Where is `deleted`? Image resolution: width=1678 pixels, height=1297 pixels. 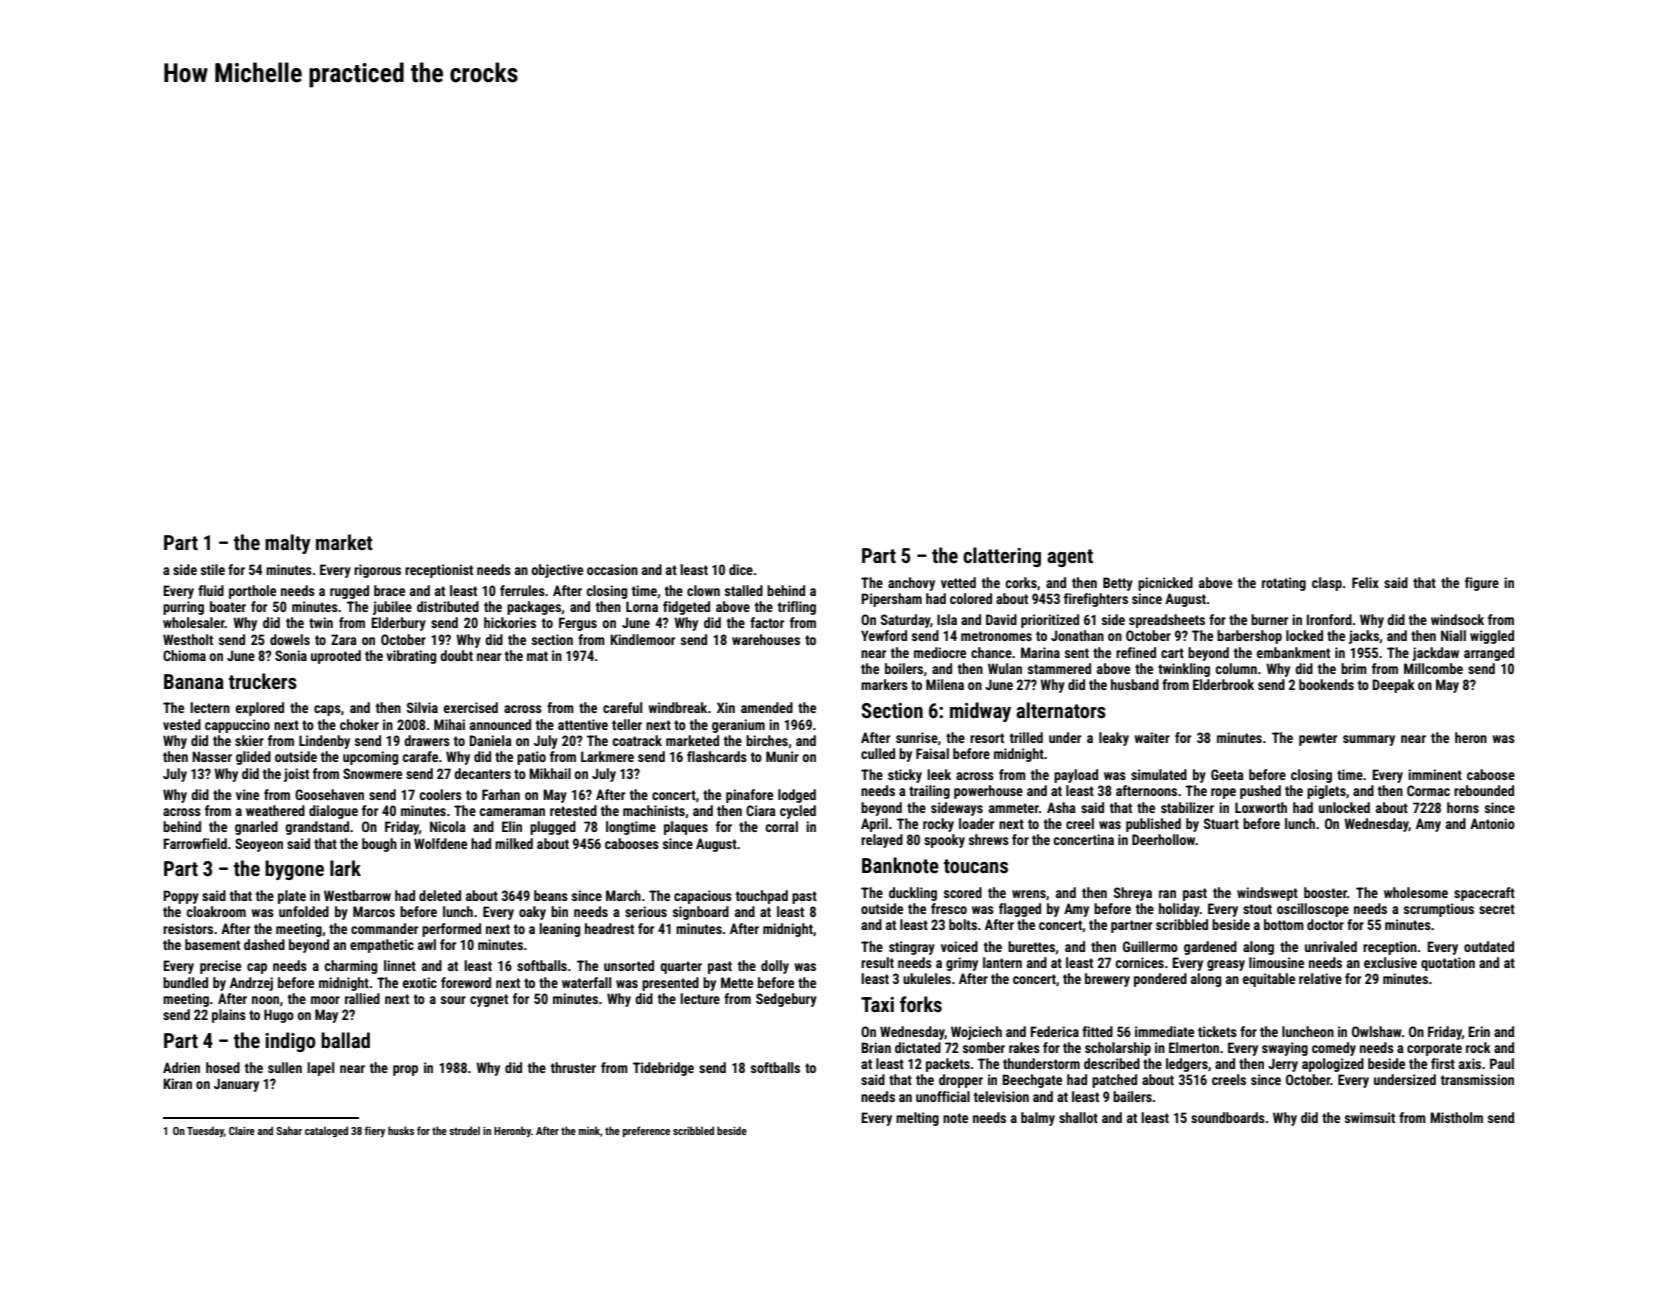
deleted is located at coordinates (440, 895).
